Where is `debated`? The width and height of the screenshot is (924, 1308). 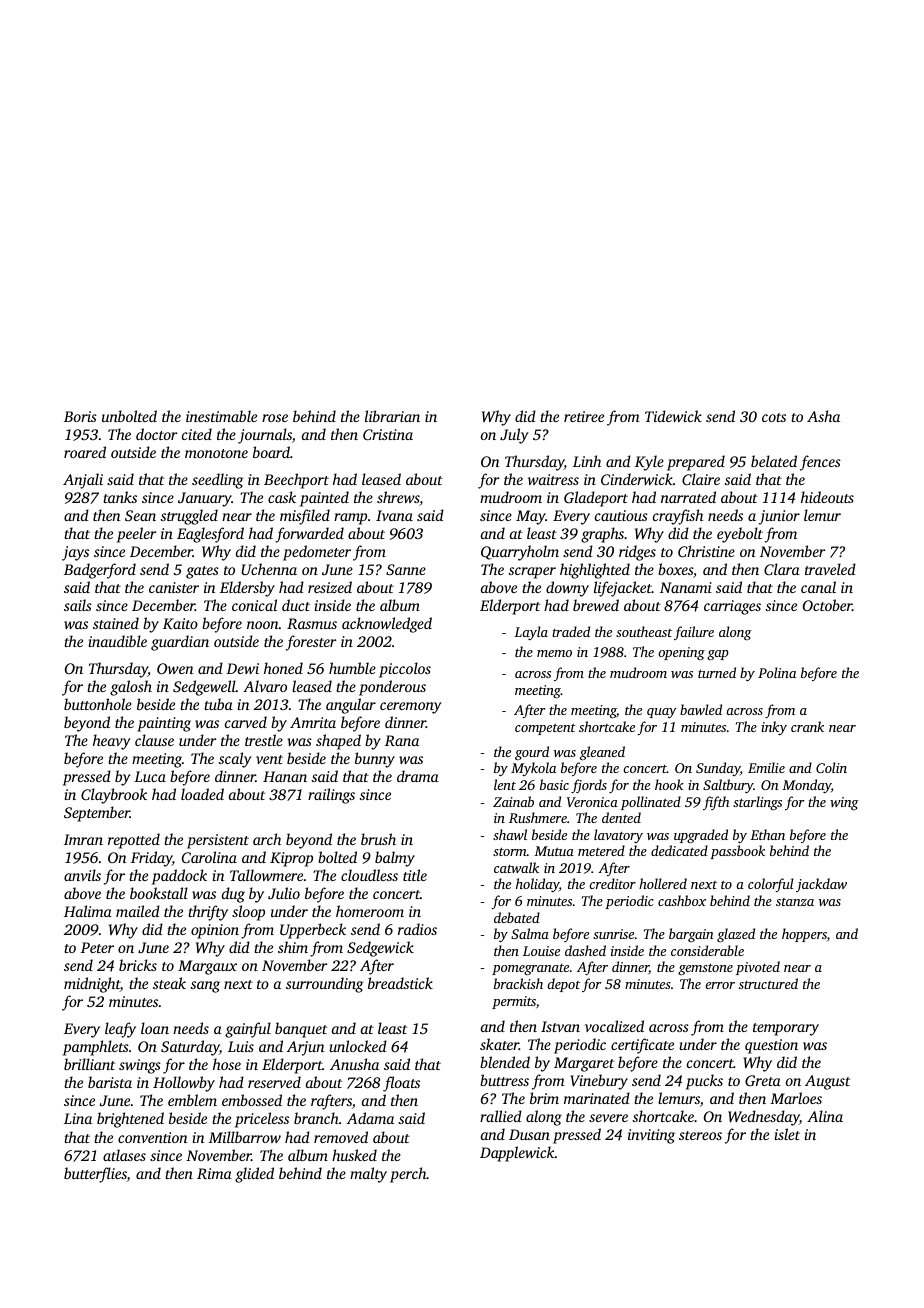
debated is located at coordinates (517, 917).
